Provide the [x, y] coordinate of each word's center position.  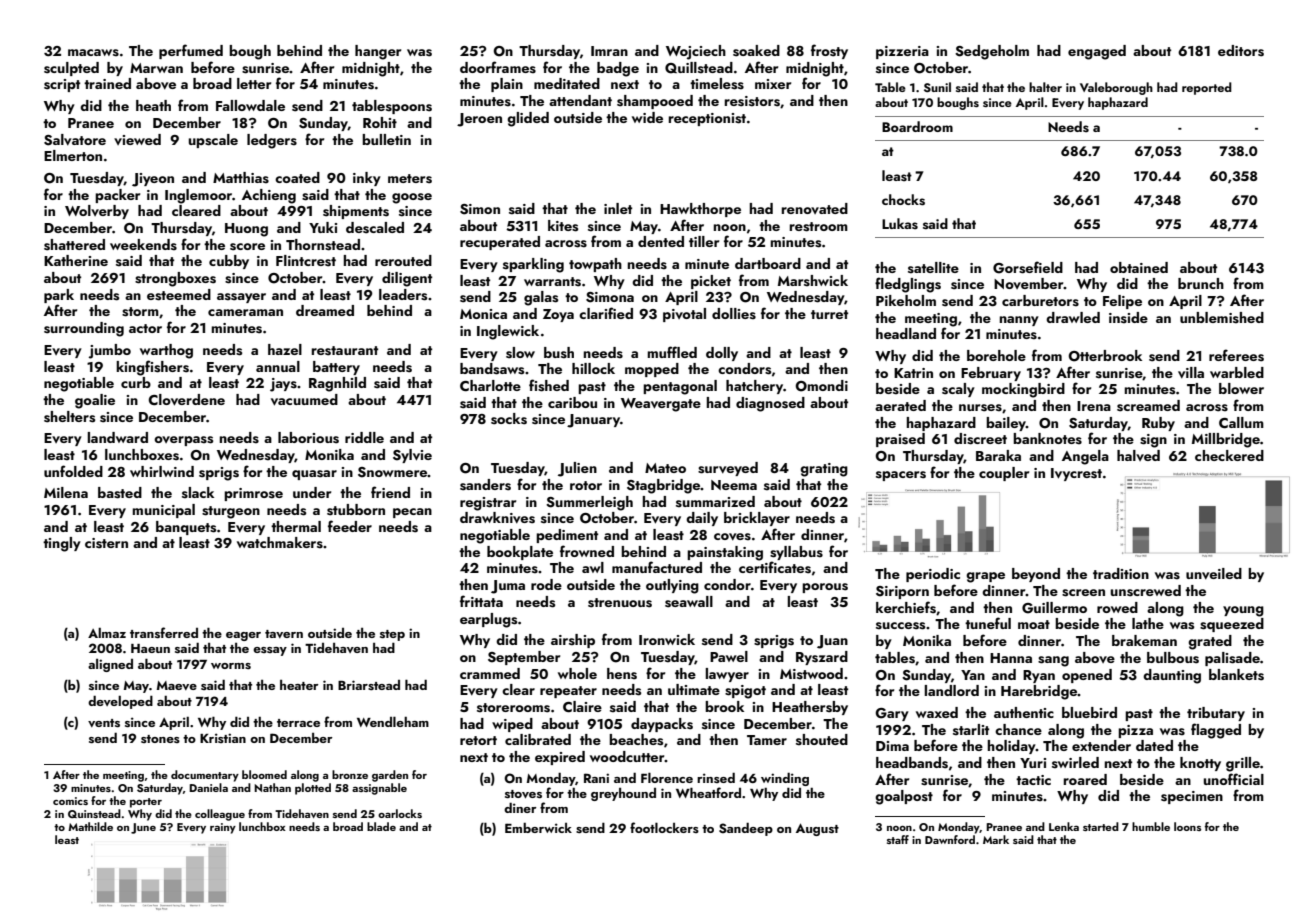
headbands [912, 763]
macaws [93, 53]
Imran [609, 51]
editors [1241, 51]
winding [785, 779]
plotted [313, 789]
